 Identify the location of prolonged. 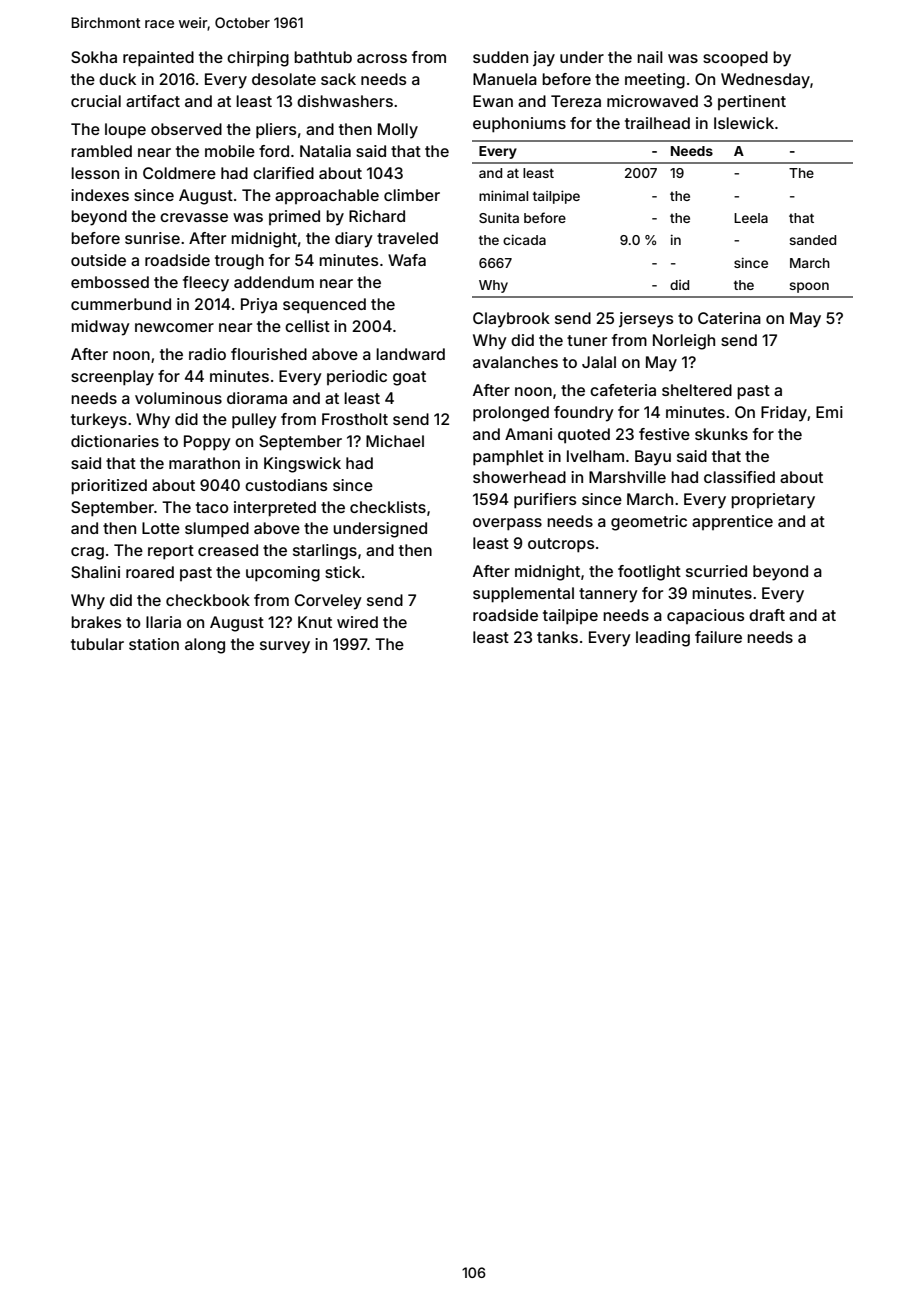
(511, 414).
